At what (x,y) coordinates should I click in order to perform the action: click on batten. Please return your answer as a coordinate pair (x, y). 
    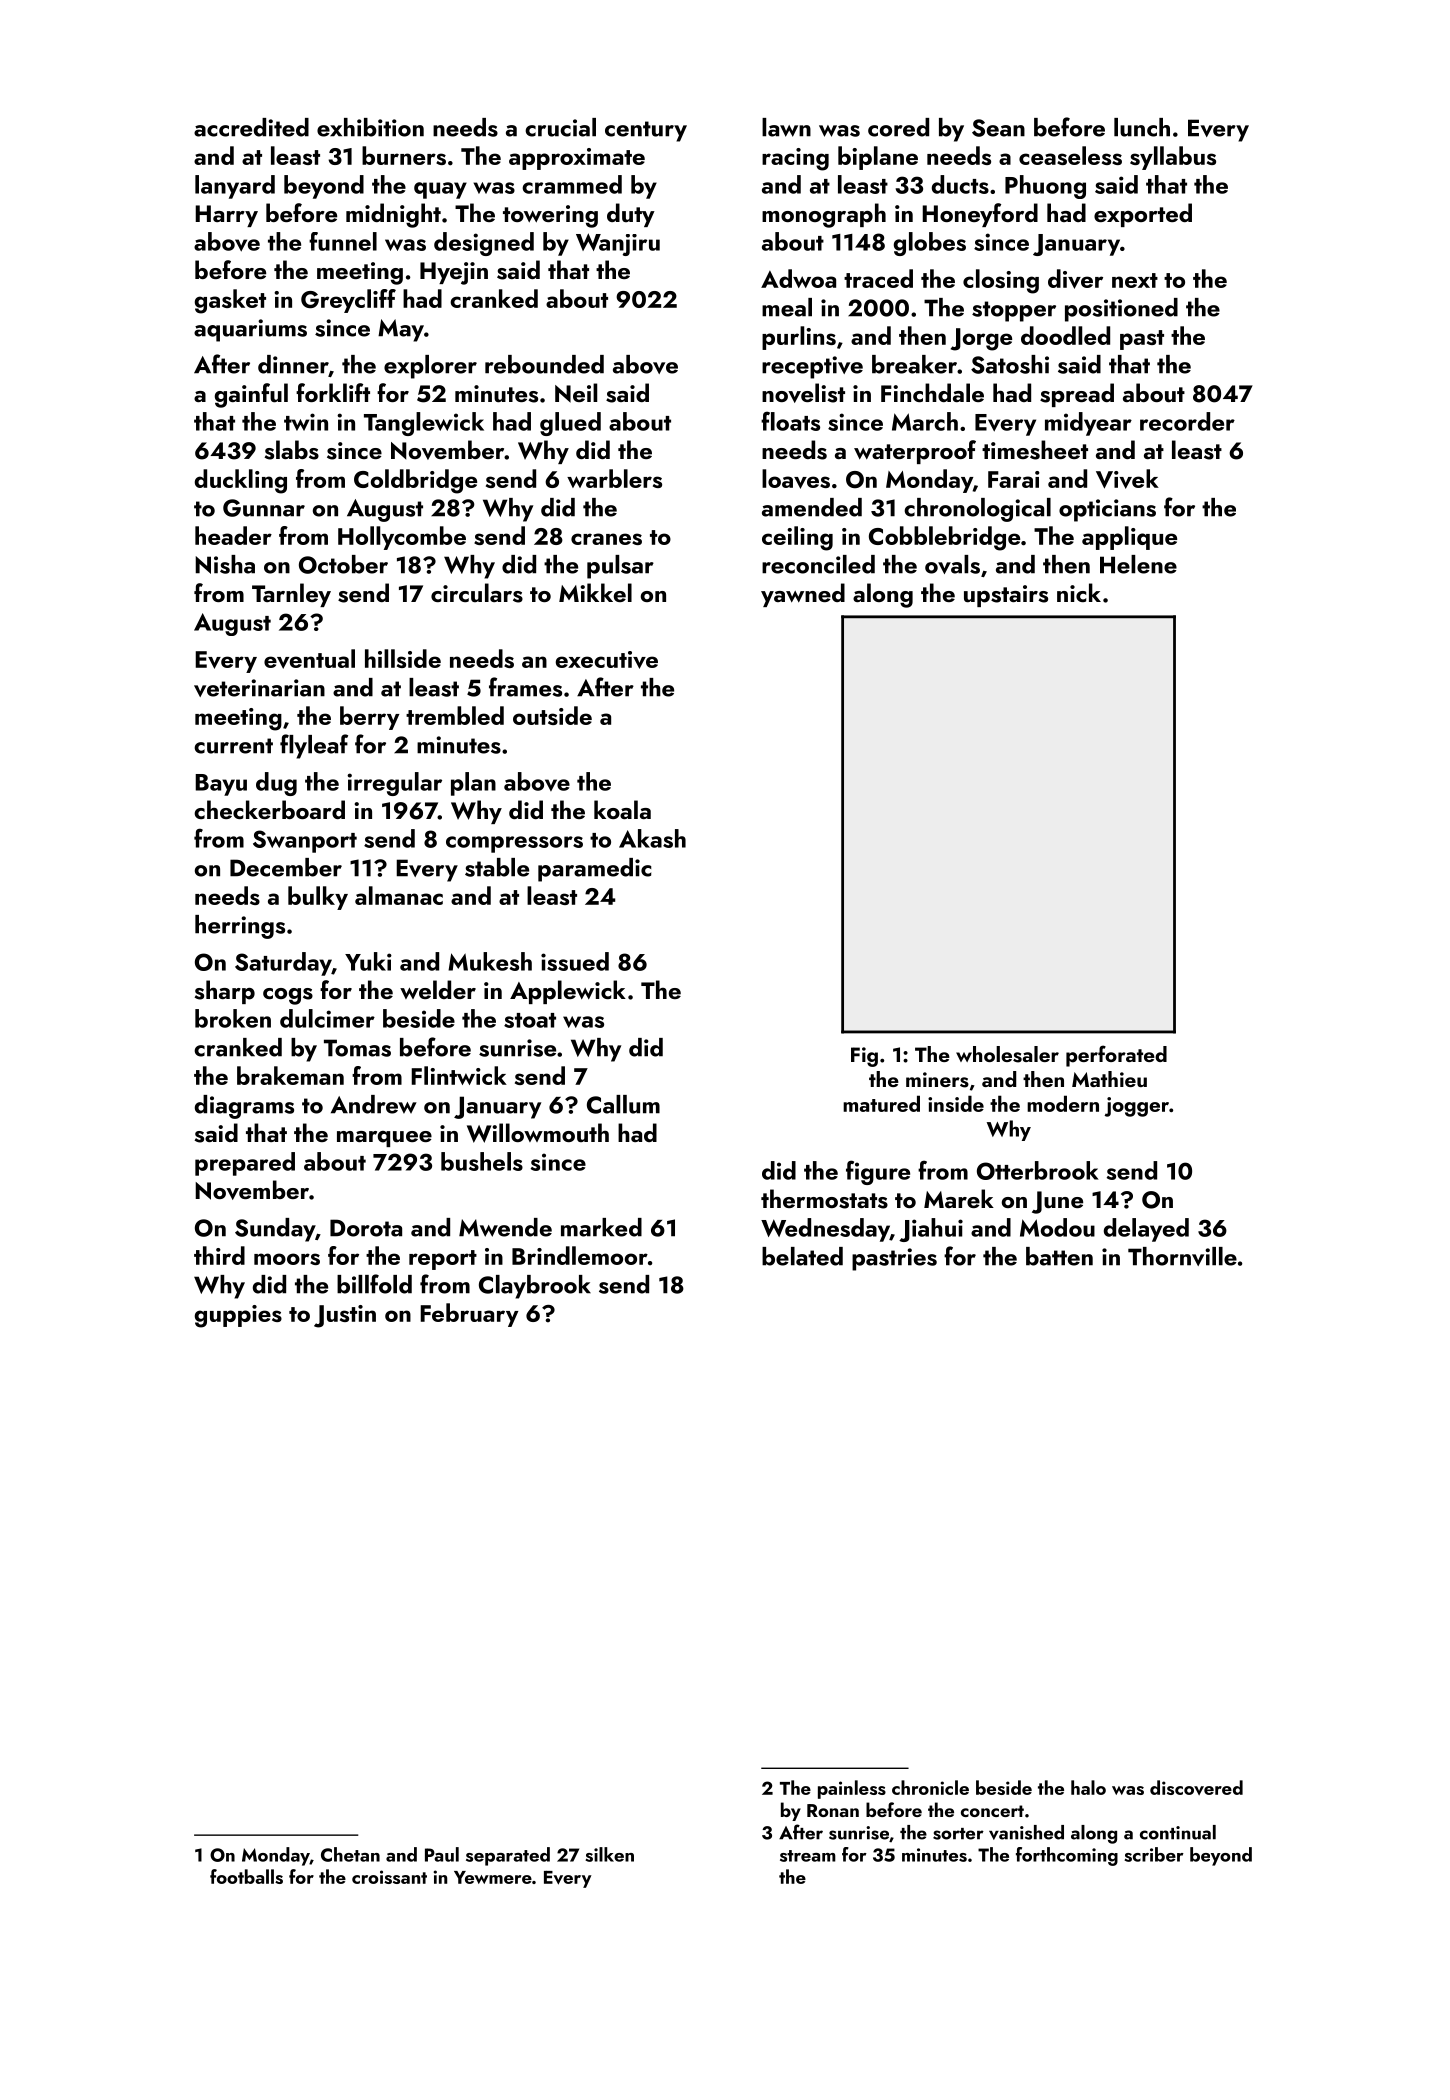
    Looking at the image, I should click on (1059, 1256).
